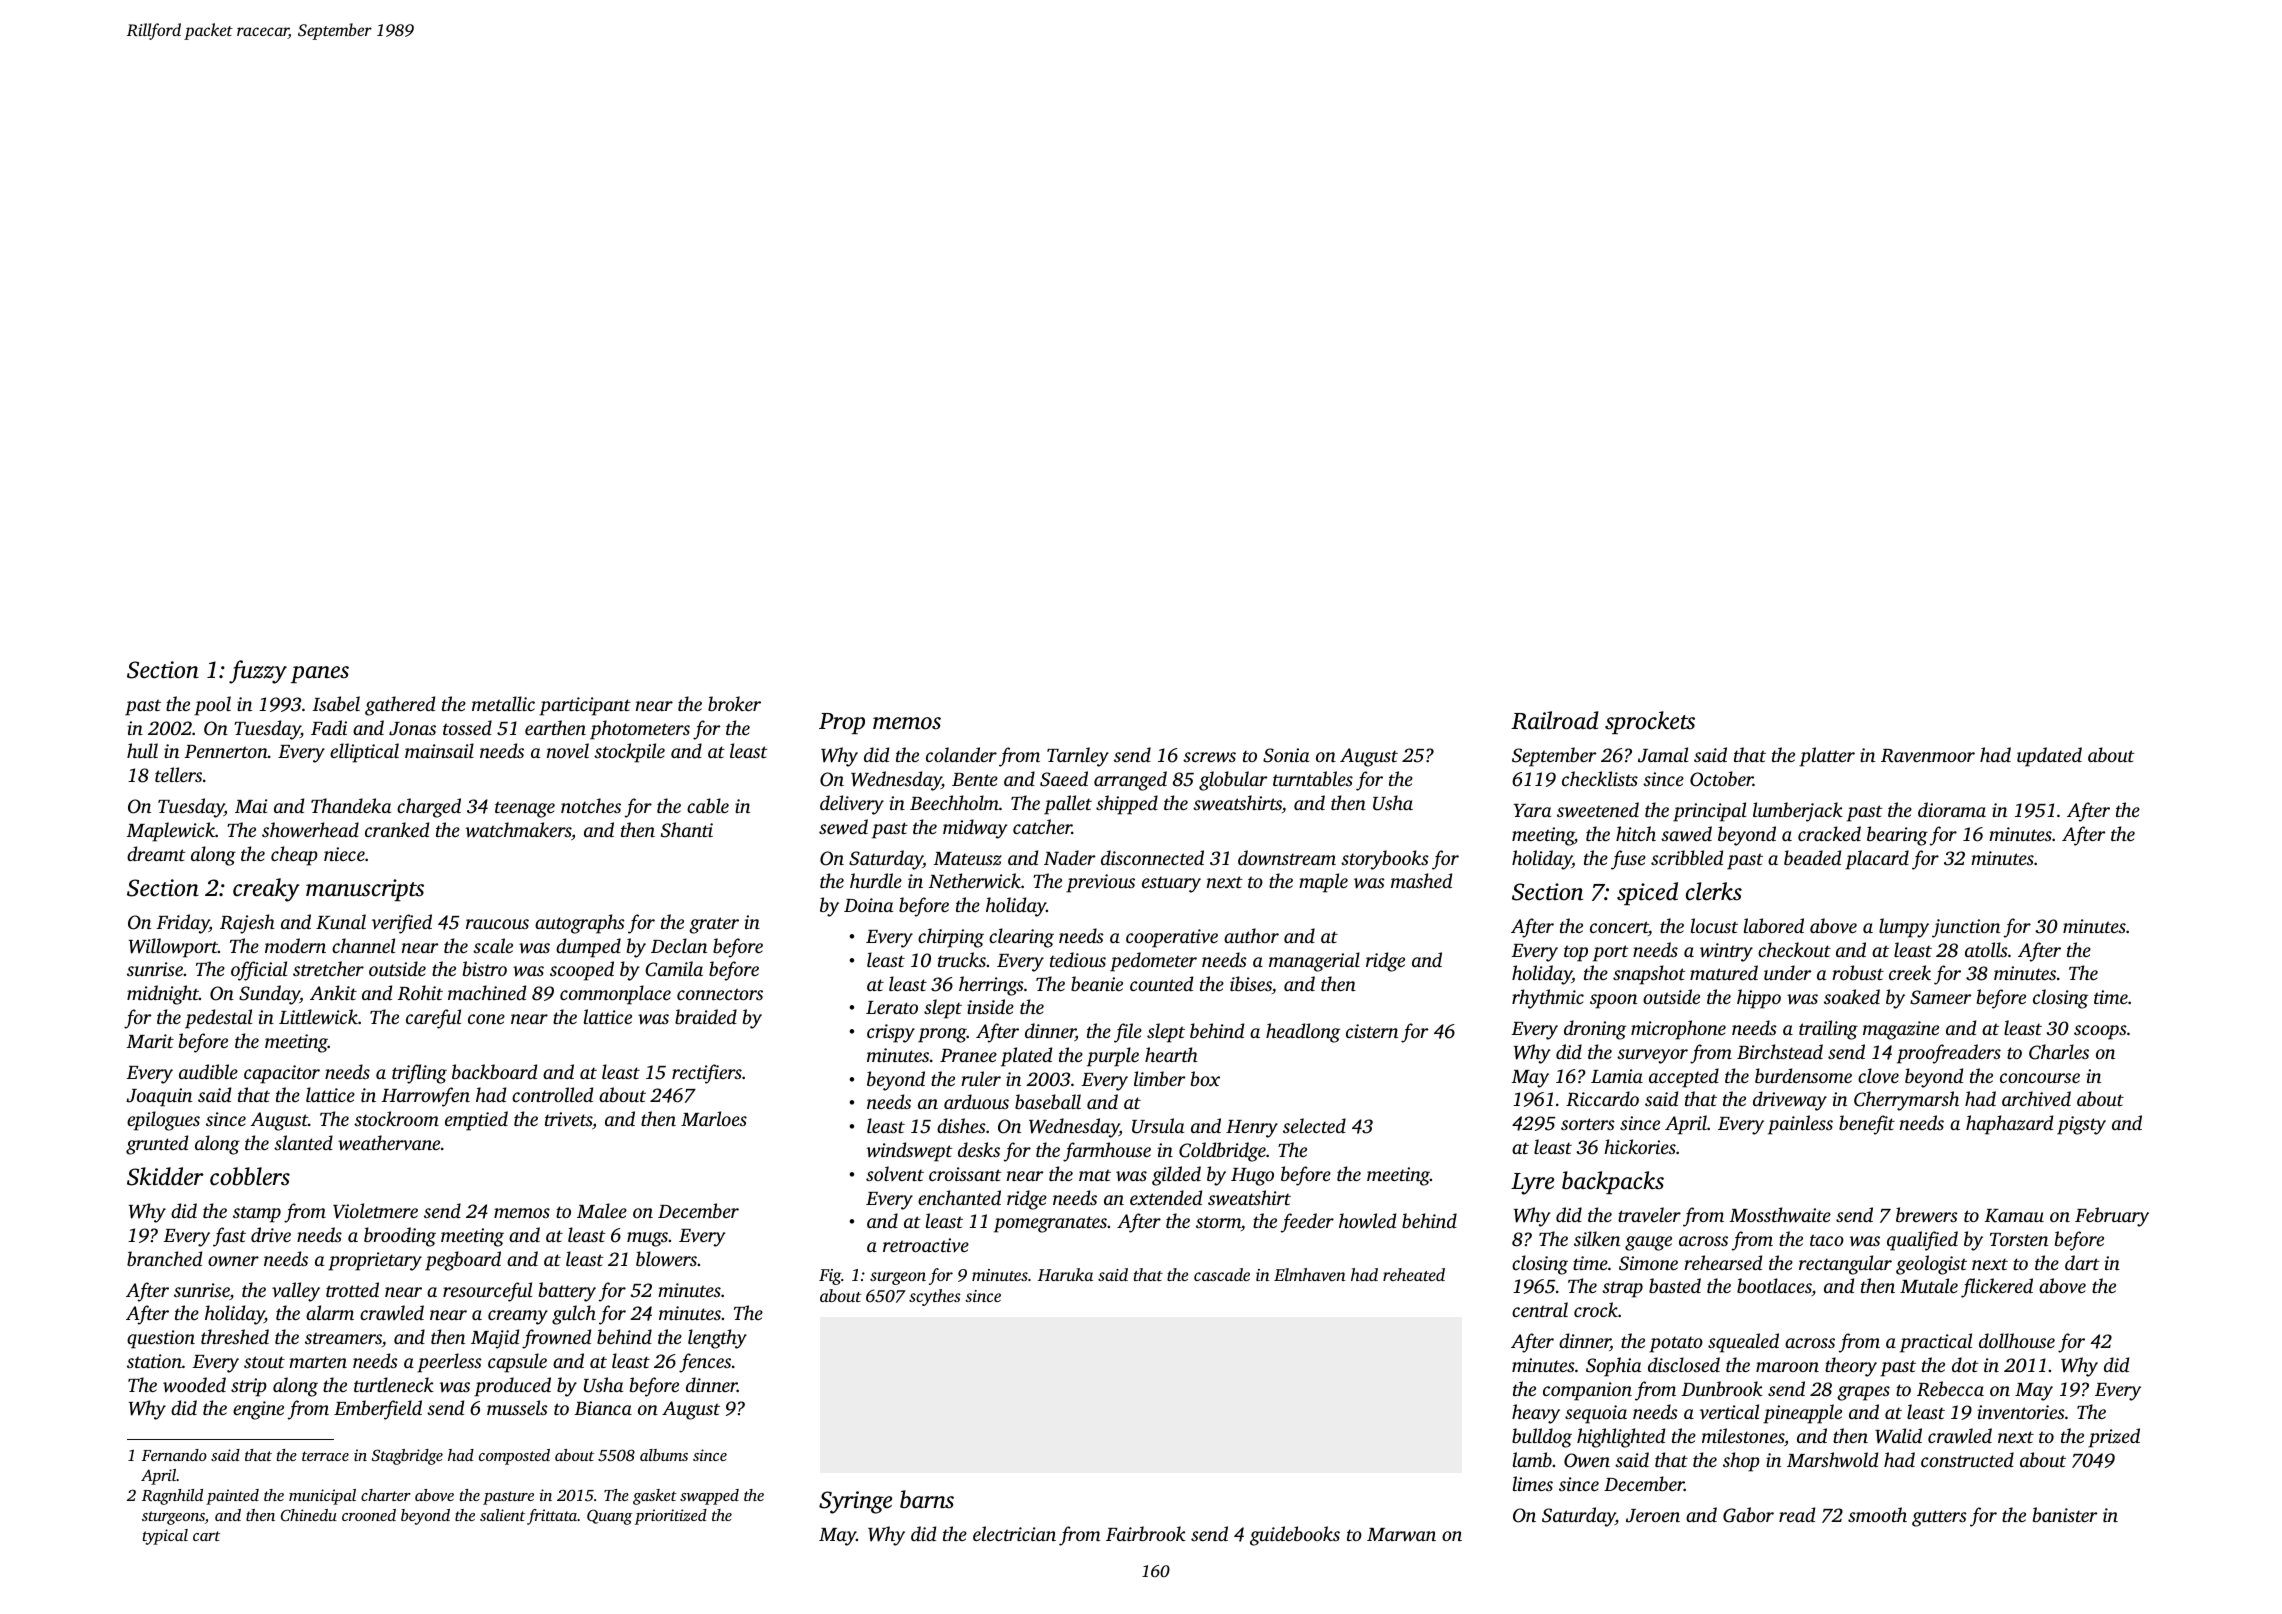 The height and width of the screenshot is (1614, 2282). I want to click on squealed, so click(1743, 1343).
